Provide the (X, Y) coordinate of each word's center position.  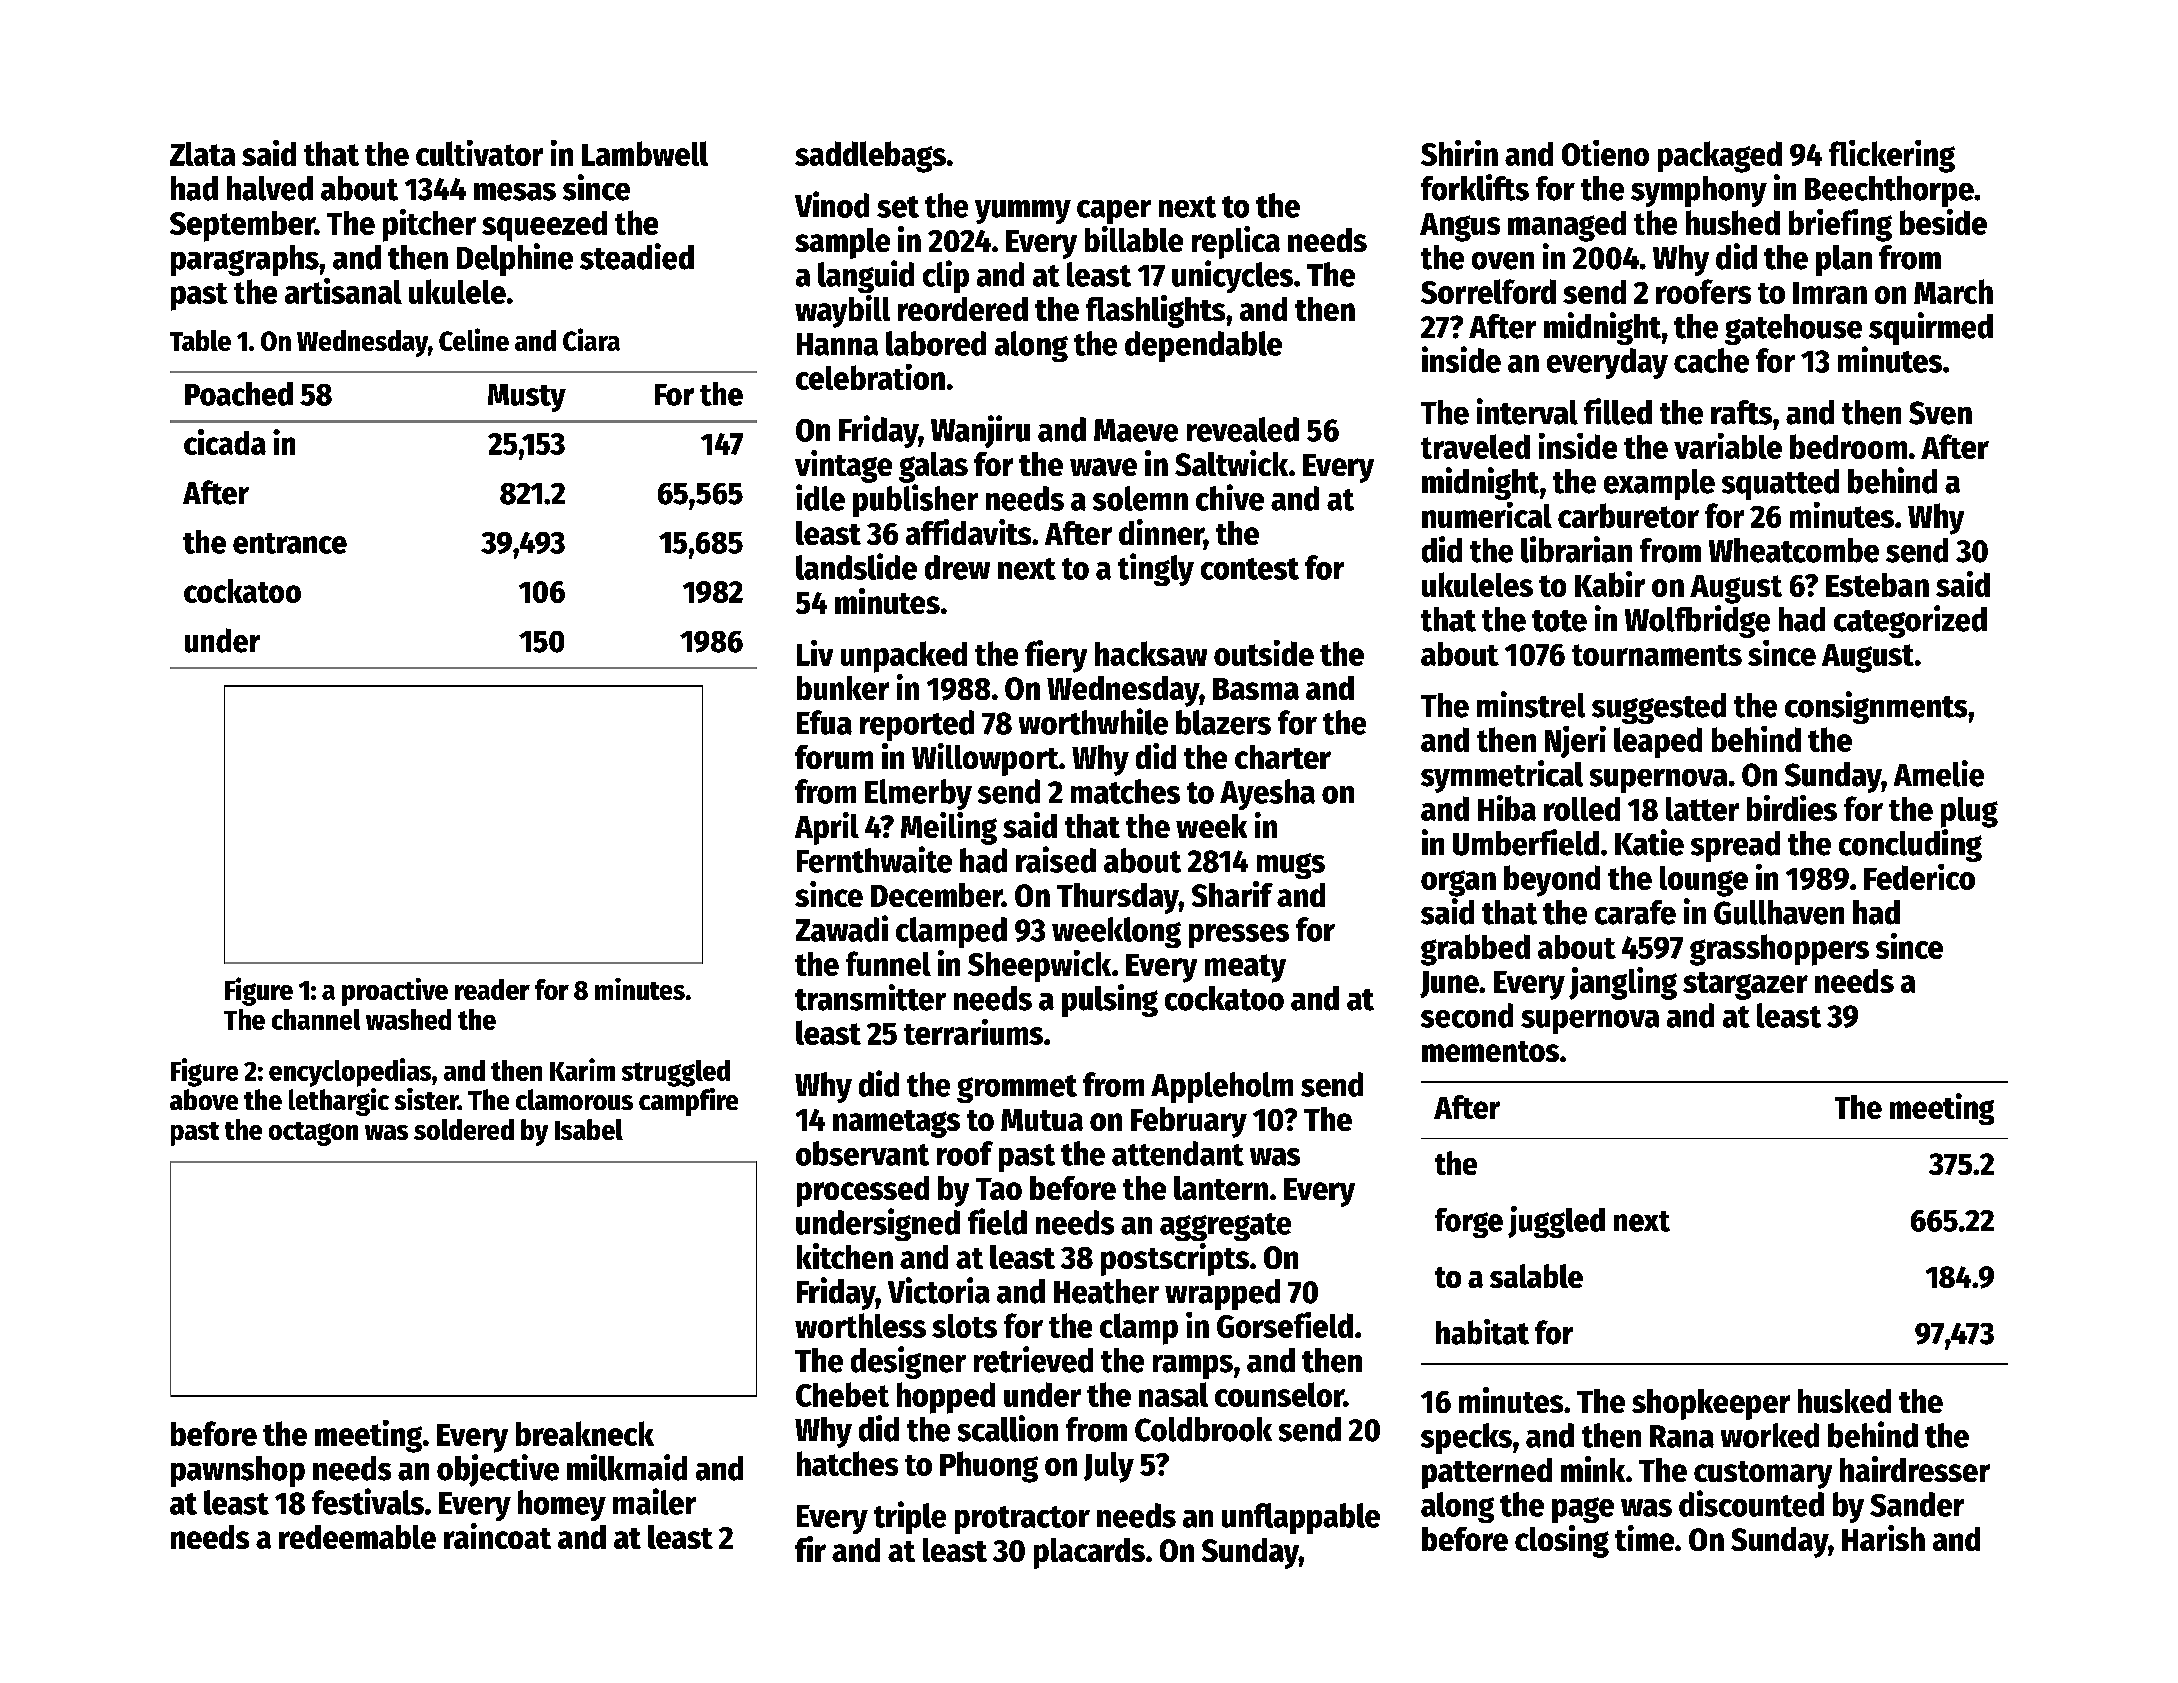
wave (1103, 467)
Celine (474, 339)
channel (316, 1019)
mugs (1291, 866)
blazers (1223, 722)
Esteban (1877, 585)
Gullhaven (1779, 912)
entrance (290, 543)
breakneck (585, 1433)
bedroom (1848, 446)
